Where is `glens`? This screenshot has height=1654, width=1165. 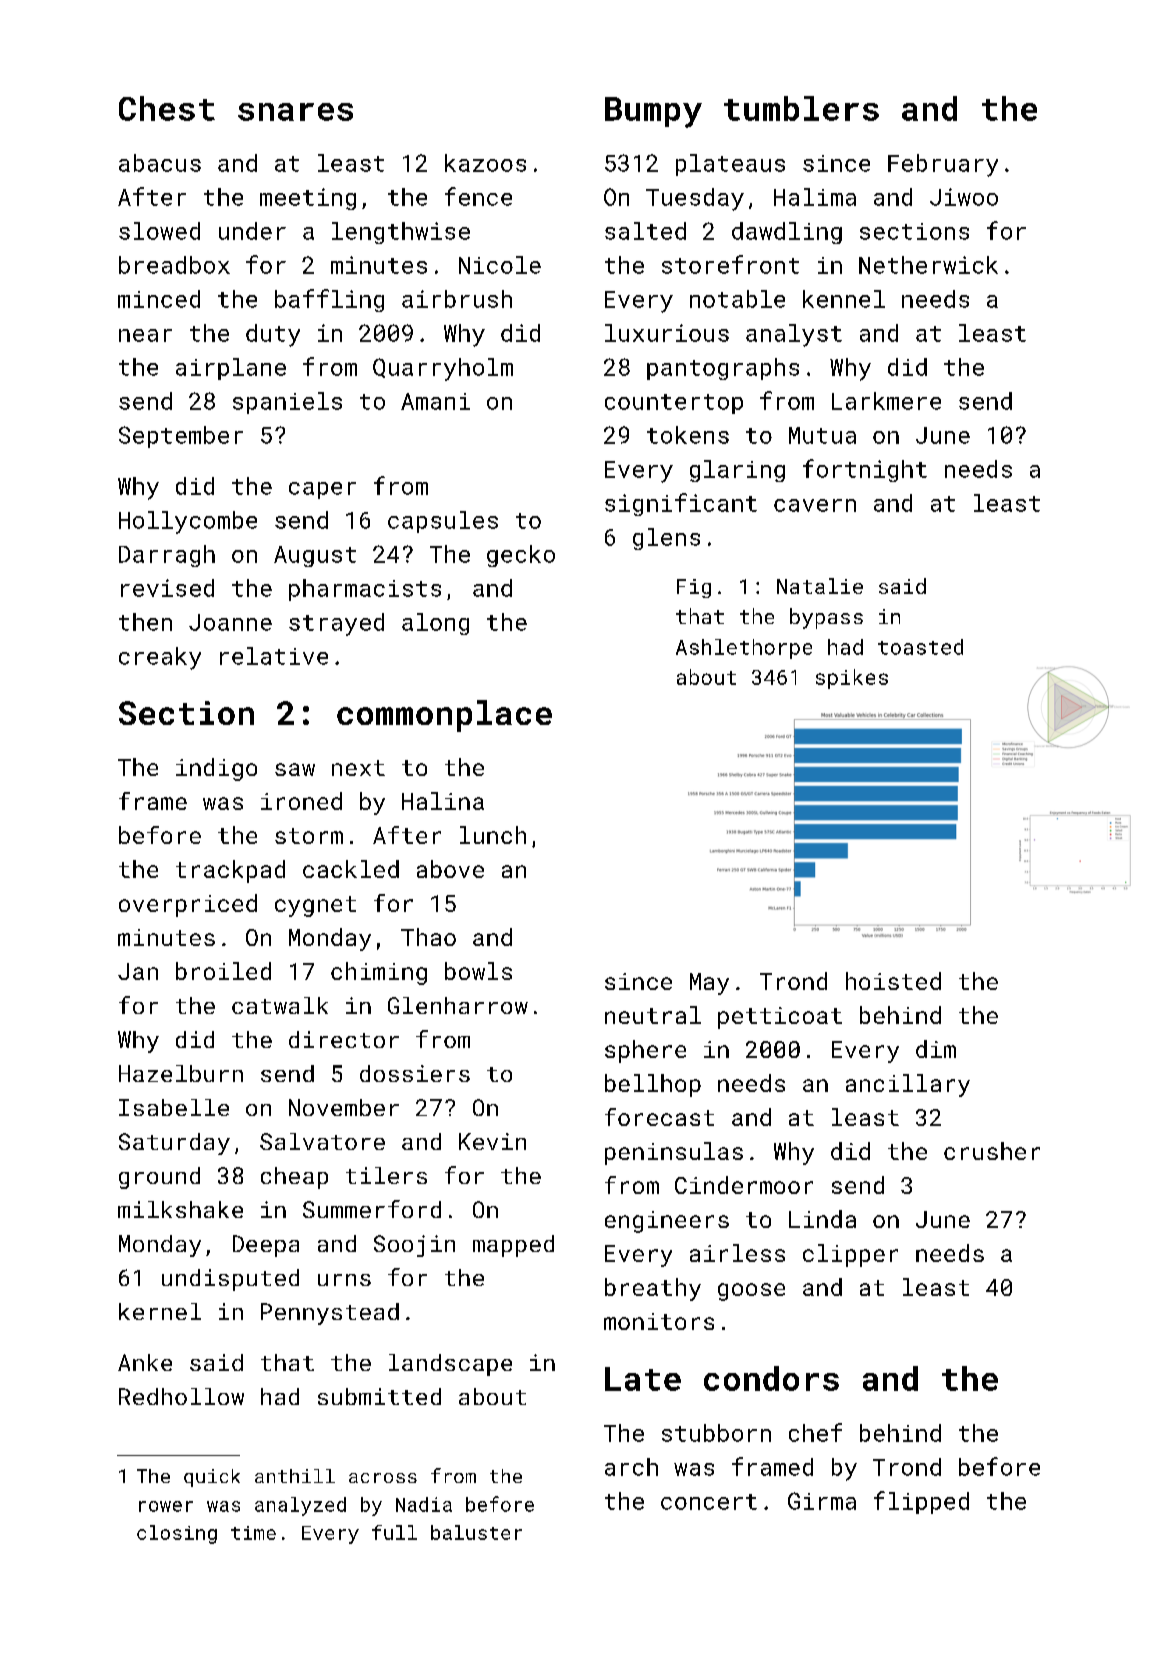
glens is located at coordinates (666, 539).
